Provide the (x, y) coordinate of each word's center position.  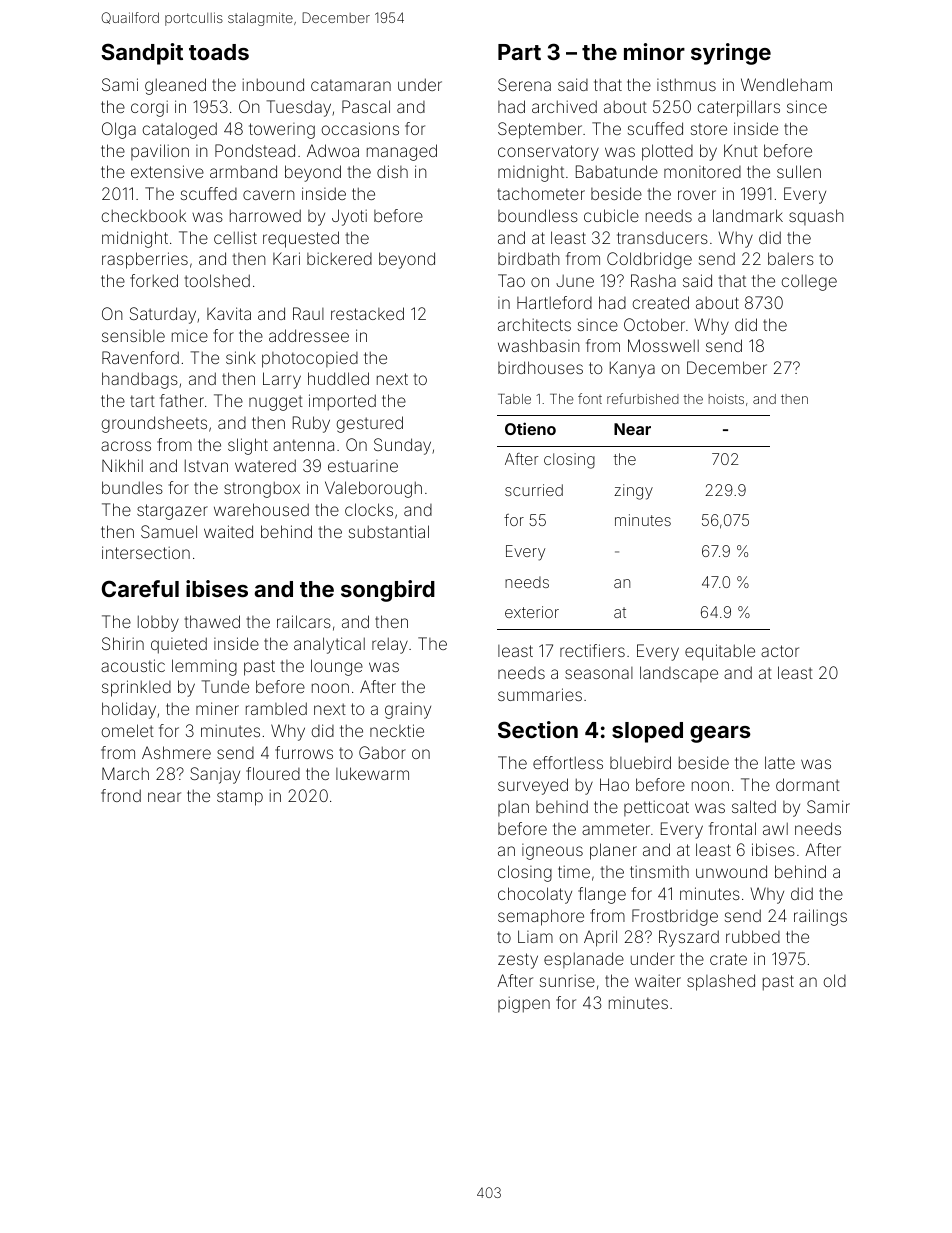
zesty (518, 961)
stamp (240, 798)
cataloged (180, 130)
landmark (748, 215)
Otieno (530, 428)
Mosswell (663, 345)
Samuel (169, 531)
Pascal (366, 106)
